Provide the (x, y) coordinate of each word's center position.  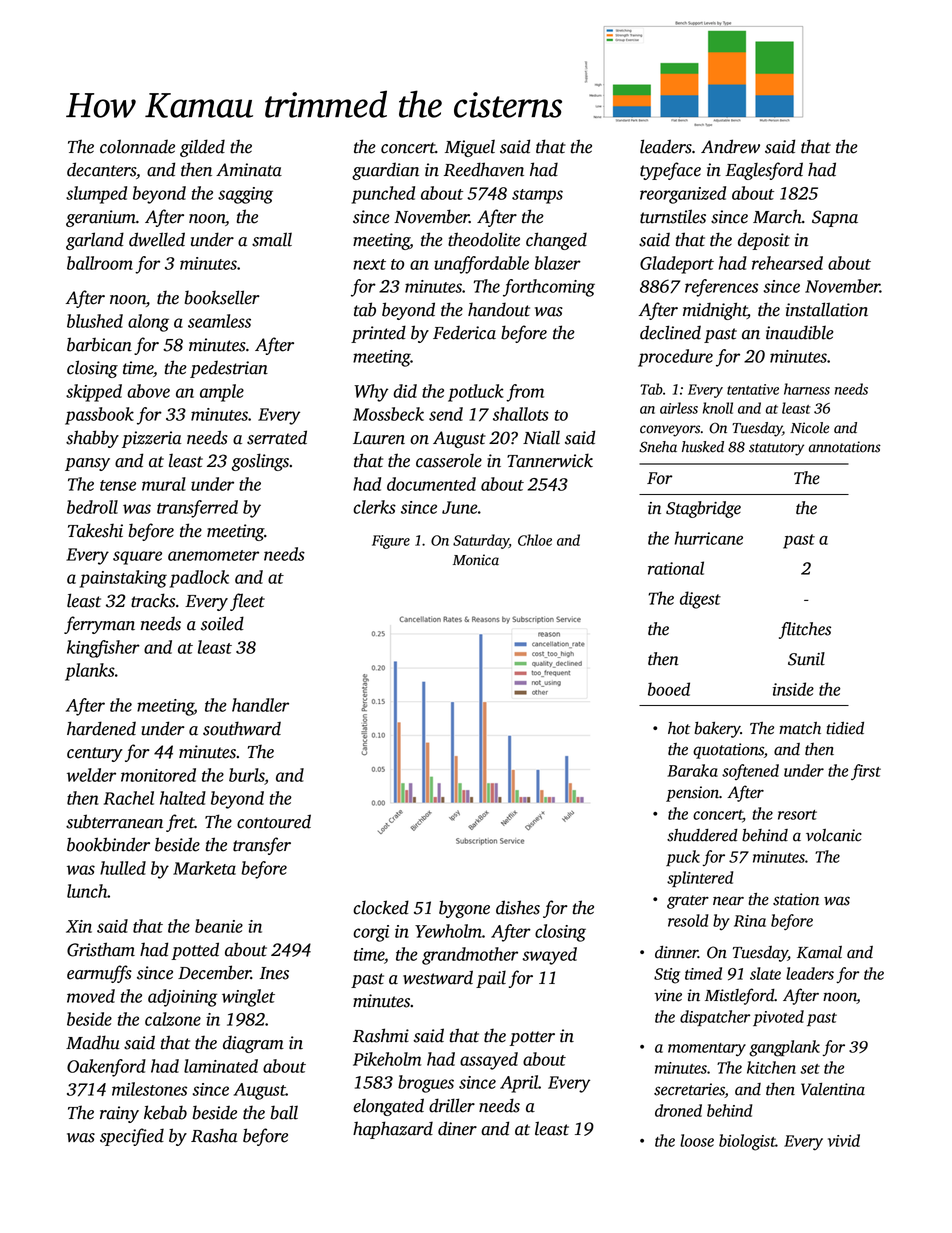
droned (678, 1110)
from (525, 393)
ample (222, 393)
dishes (518, 907)
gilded (202, 148)
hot (679, 728)
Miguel (470, 148)
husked (703, 447)
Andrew (730, 146)
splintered (700, 879)
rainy (119, 1114)
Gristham (101, 949)
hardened (101, 728)
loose (697, 1140)
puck (683, 858)
